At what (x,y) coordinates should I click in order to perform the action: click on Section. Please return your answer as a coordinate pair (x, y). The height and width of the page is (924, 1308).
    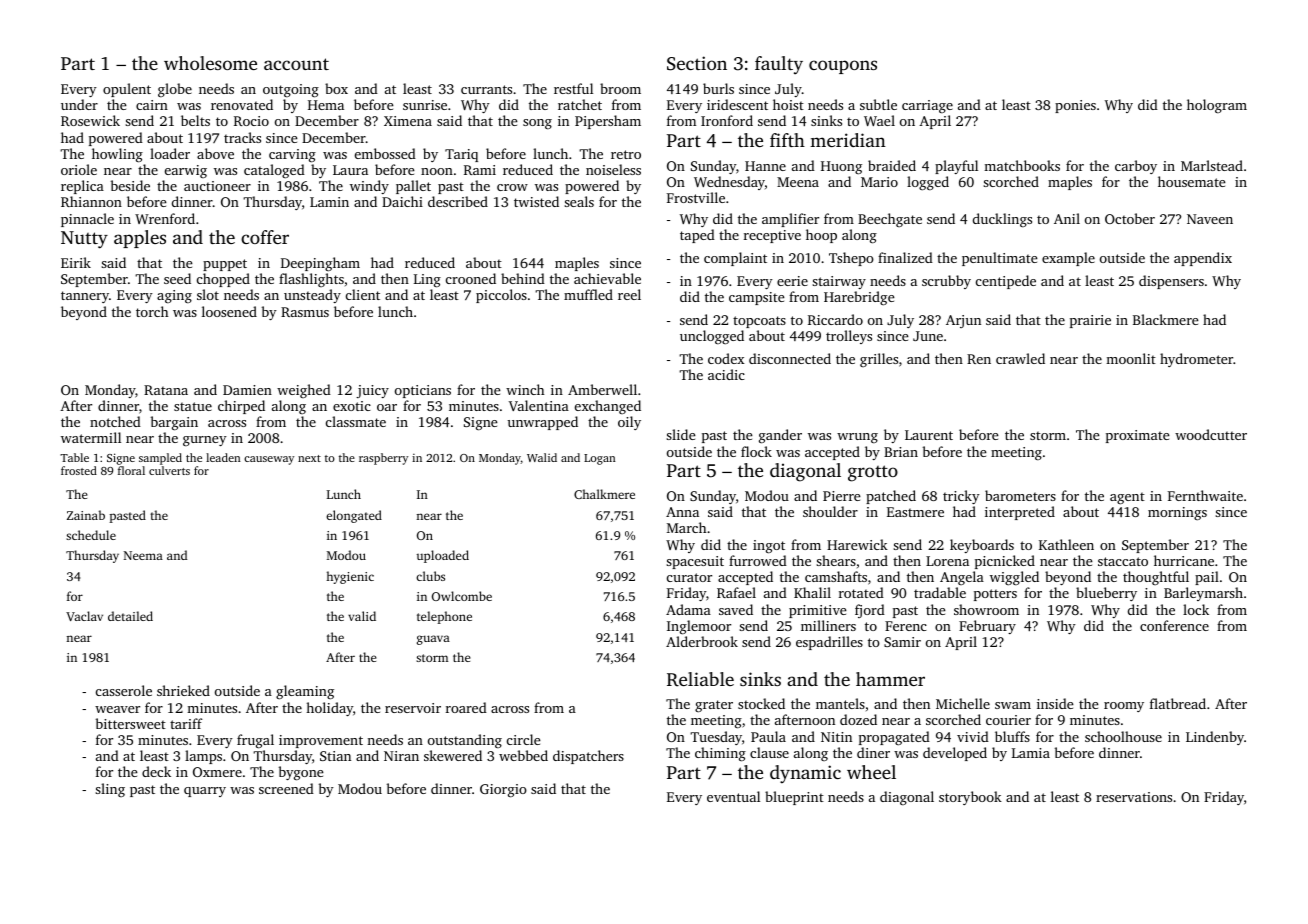
    Looking at the image, I should click on (697, 63).
